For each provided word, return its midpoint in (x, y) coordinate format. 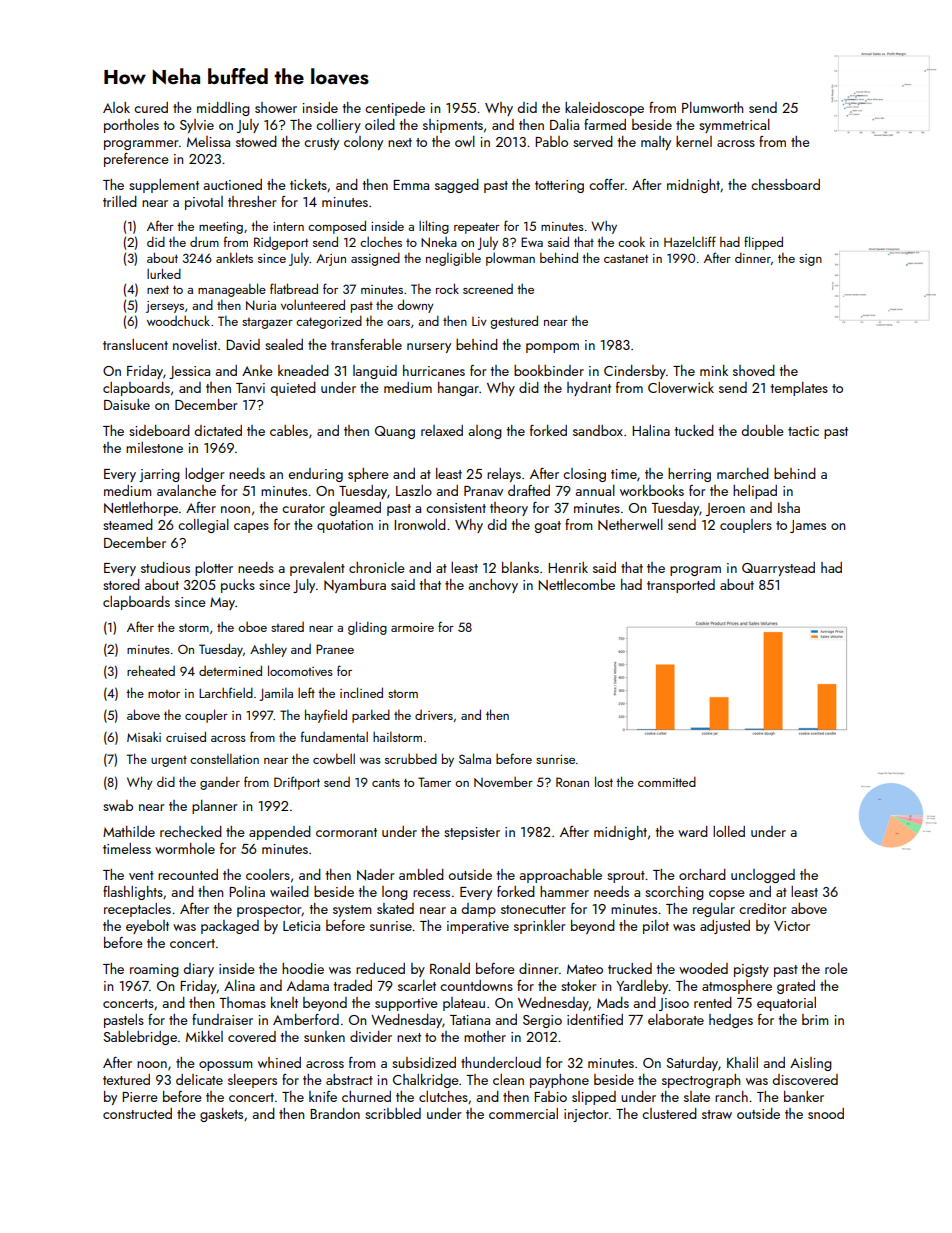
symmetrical (734, 126)
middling (223, 109)
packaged (230, 927)
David (243, 344)
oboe (252, 627)
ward (693, 831)
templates (799, 389)
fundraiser (222, 1019)
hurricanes (434, 370)
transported (681, 586)
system (352, 911)
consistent (456, 508)
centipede (395, 109)
